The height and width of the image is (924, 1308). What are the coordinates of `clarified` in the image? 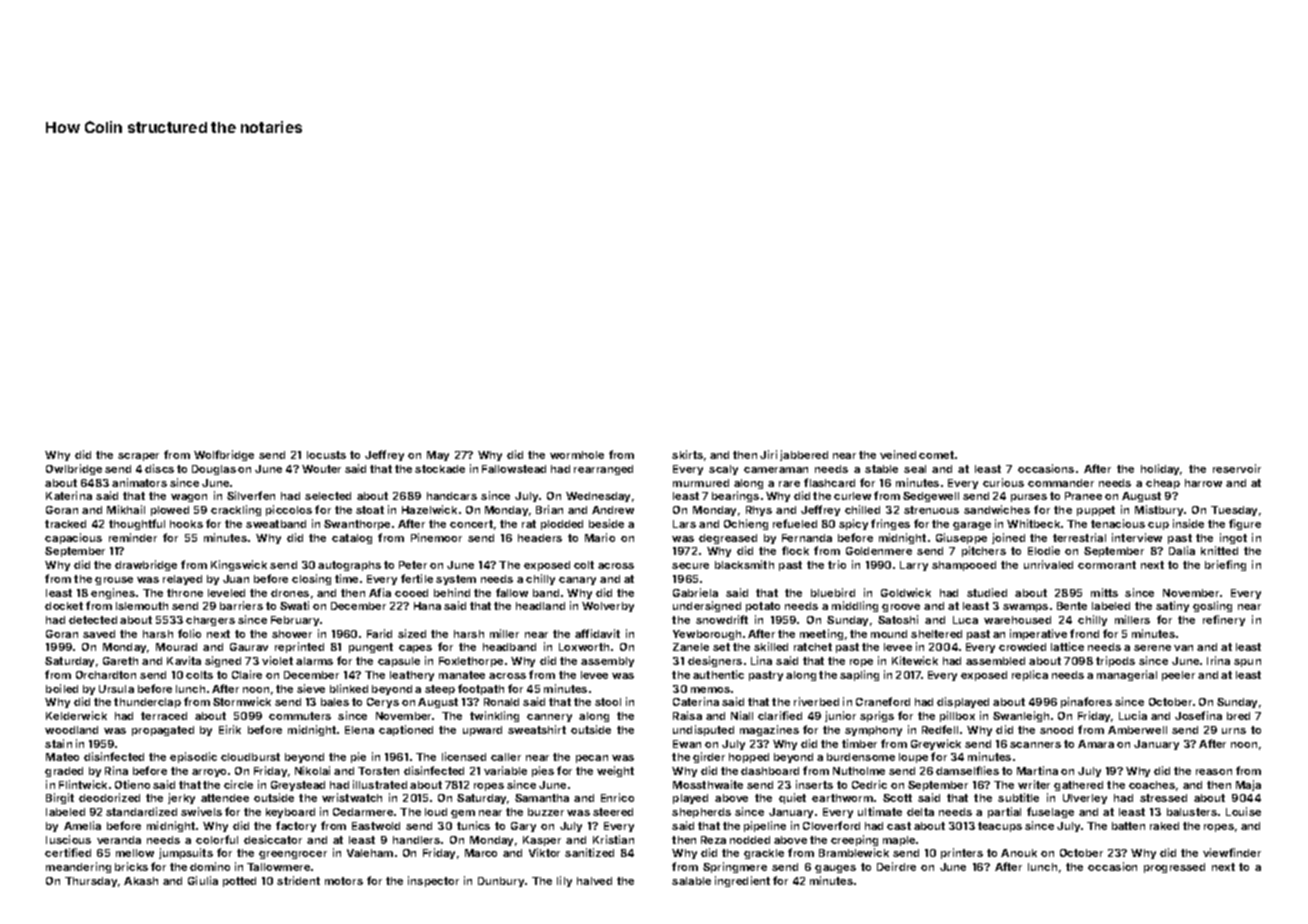 It's located at (780, 715).
